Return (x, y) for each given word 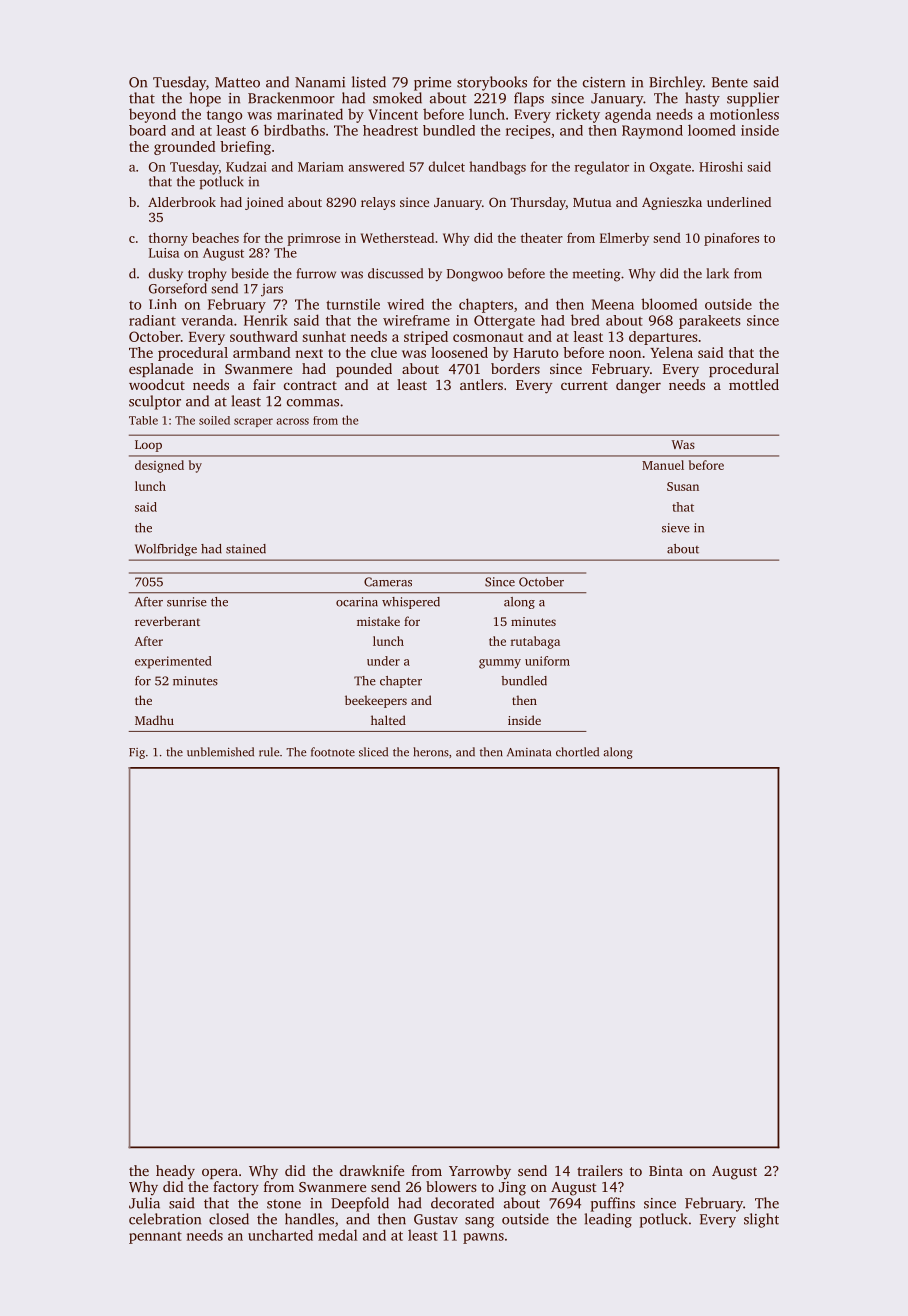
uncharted (280, 1235)
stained (246, 549)
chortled (577, 752)
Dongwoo (475, 275)
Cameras (388, 582)
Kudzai (246, 166)
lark (718, 273)
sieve (676, 528)
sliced (373, 752)
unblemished (220, 752)
